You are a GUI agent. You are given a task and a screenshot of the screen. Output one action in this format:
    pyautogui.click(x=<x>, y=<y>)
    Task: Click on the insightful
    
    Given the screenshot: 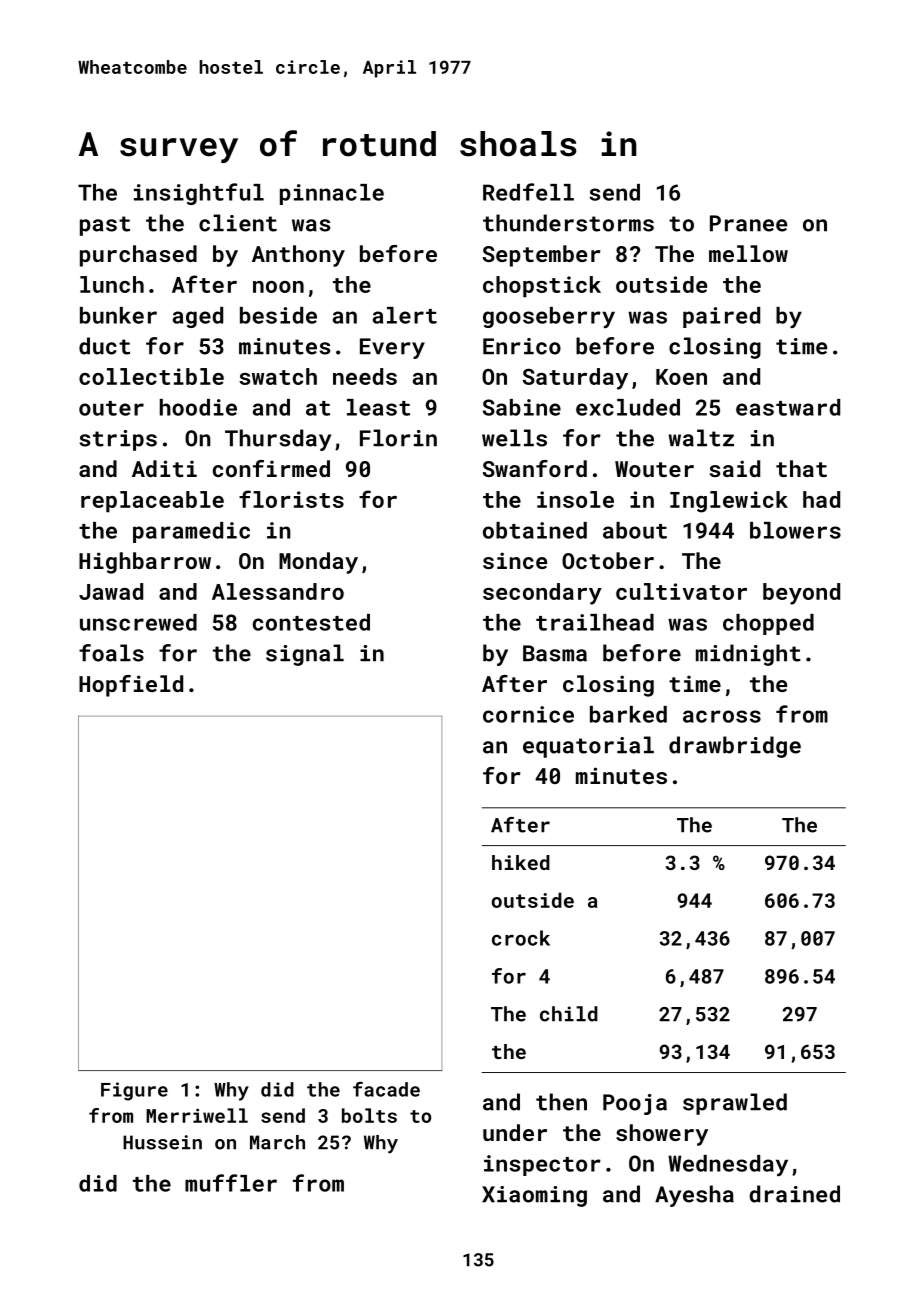 What is the action you would take?
    pyautogui.click(x=199, y=194)
